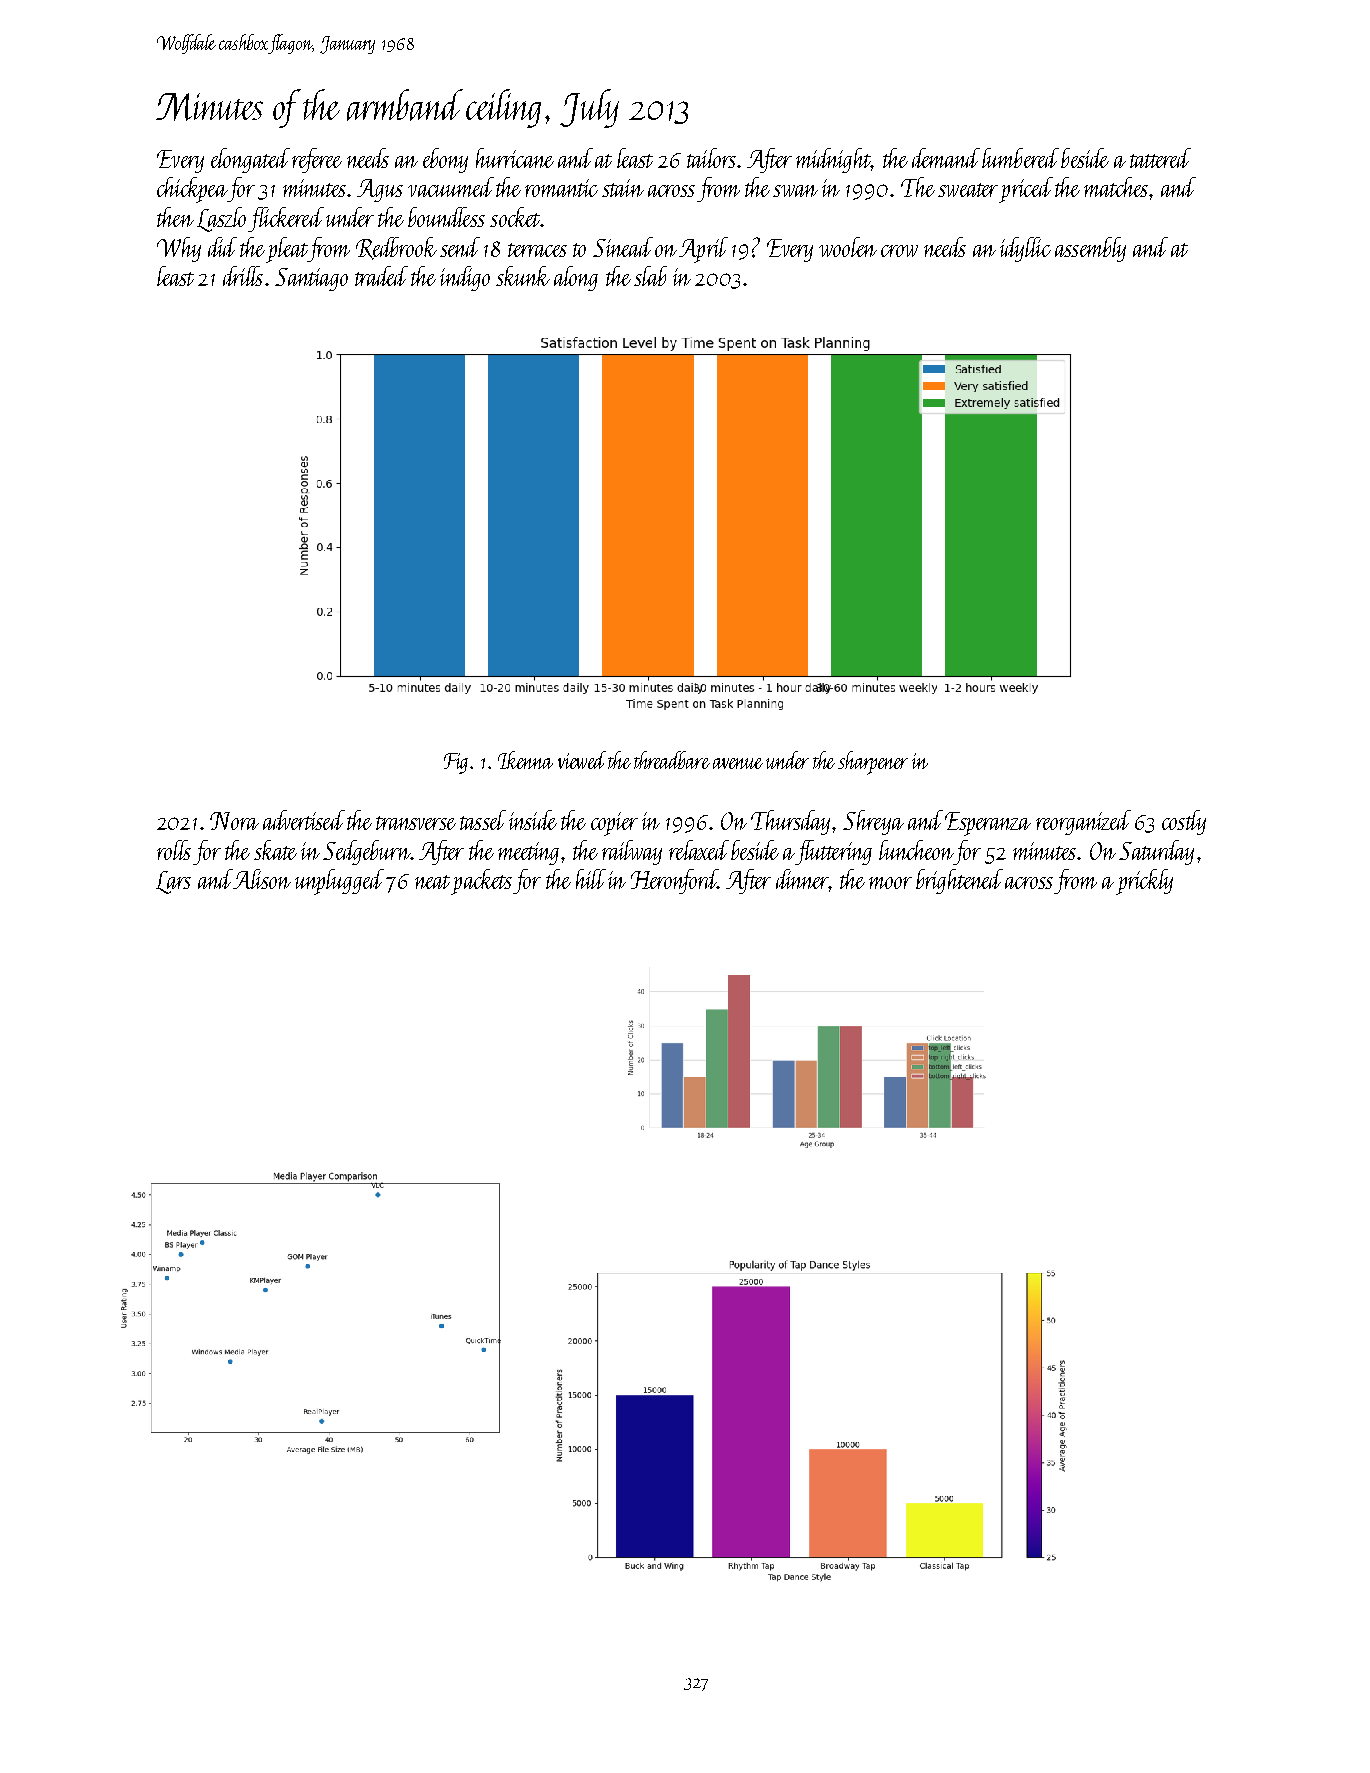 The height and width of the page is (1773, 1370). Describe the element at coordinates (175, 217) in the page. I see `then` at that location.
